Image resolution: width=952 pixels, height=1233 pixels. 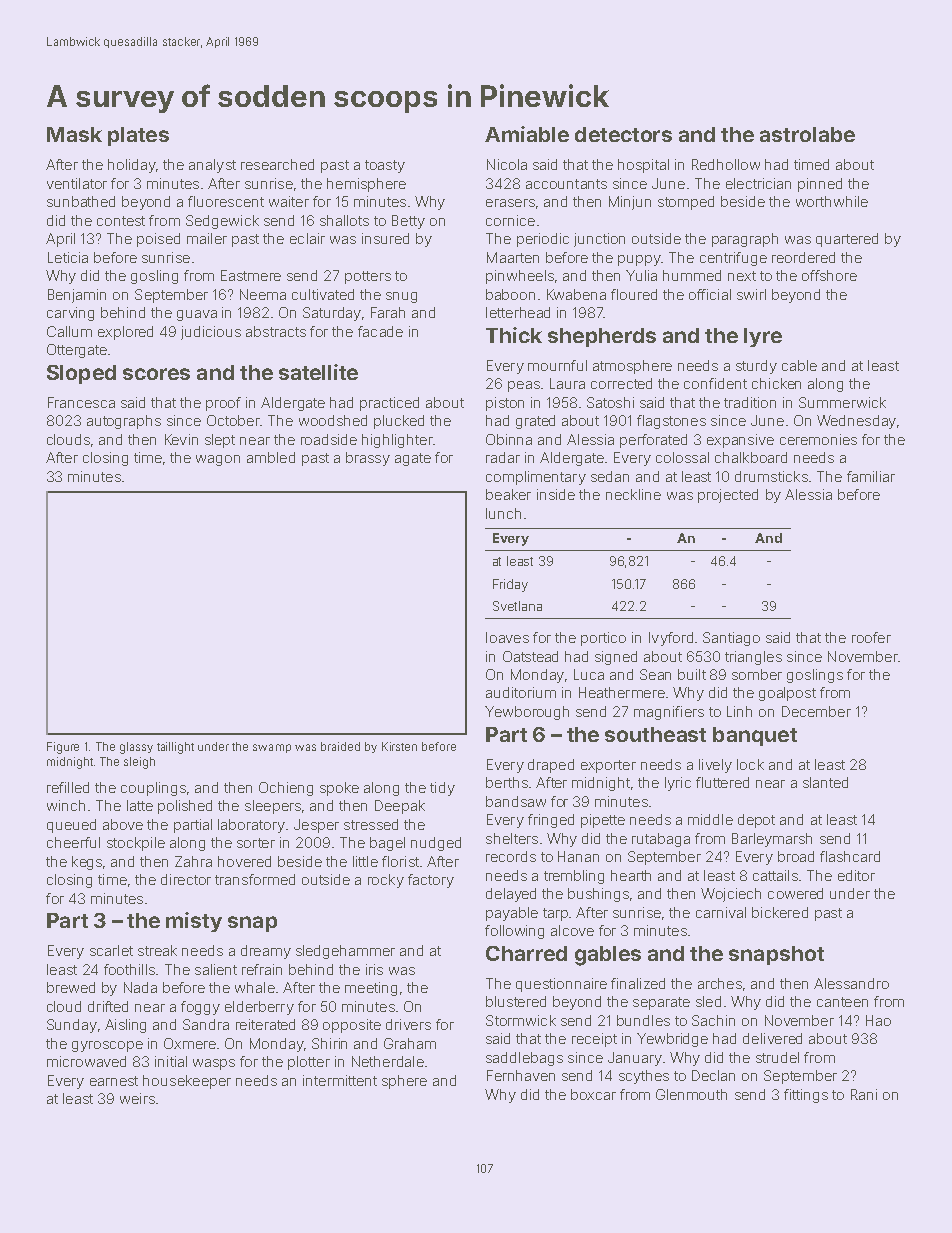 I want to click on offshore, so click(x=829, y=275).
